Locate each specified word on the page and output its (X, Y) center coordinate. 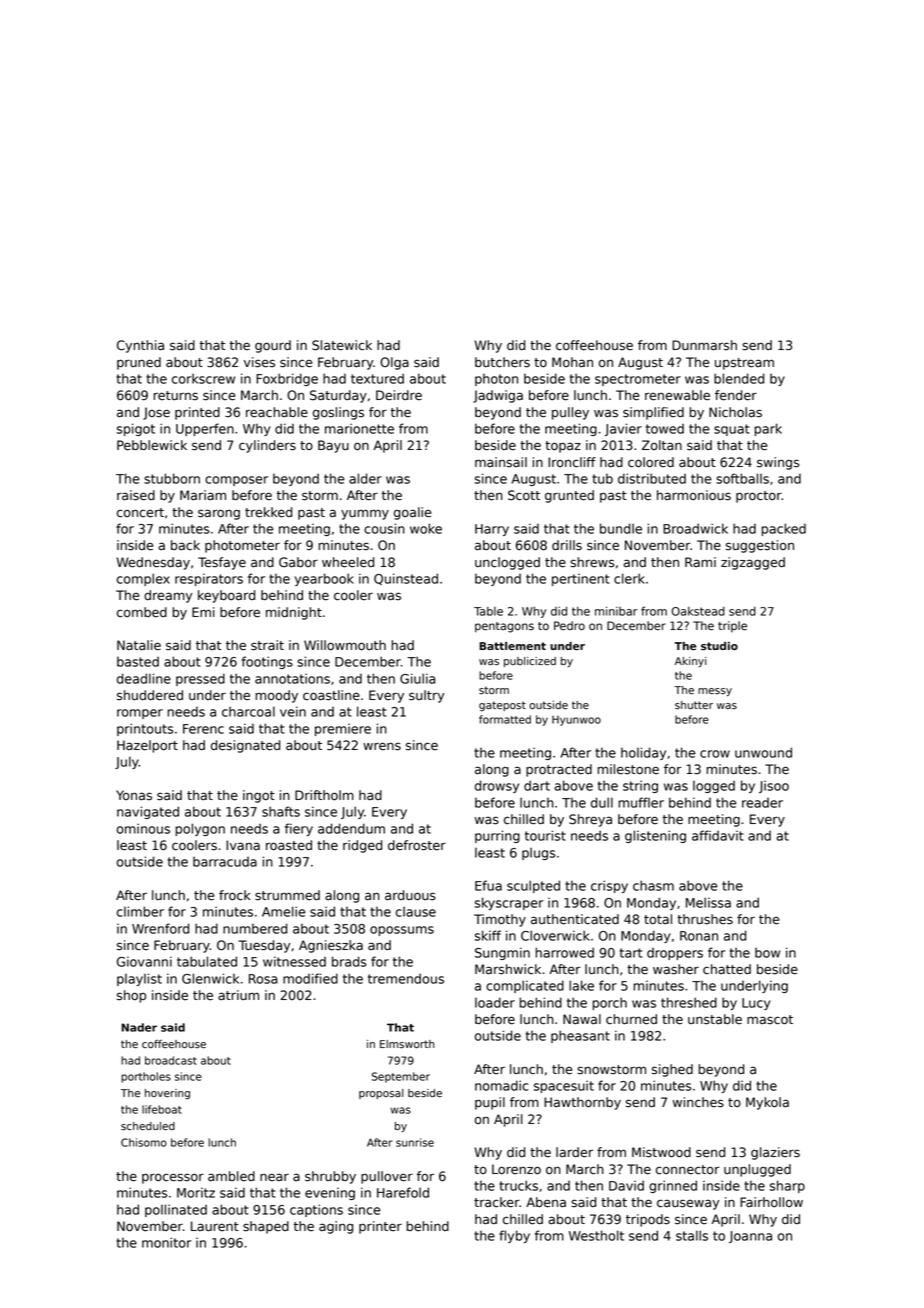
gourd (273, 346)
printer (380, 1227)
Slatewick (342, 345)
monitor (166, 1242)
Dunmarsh (704, 345)
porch (610, 1003)
